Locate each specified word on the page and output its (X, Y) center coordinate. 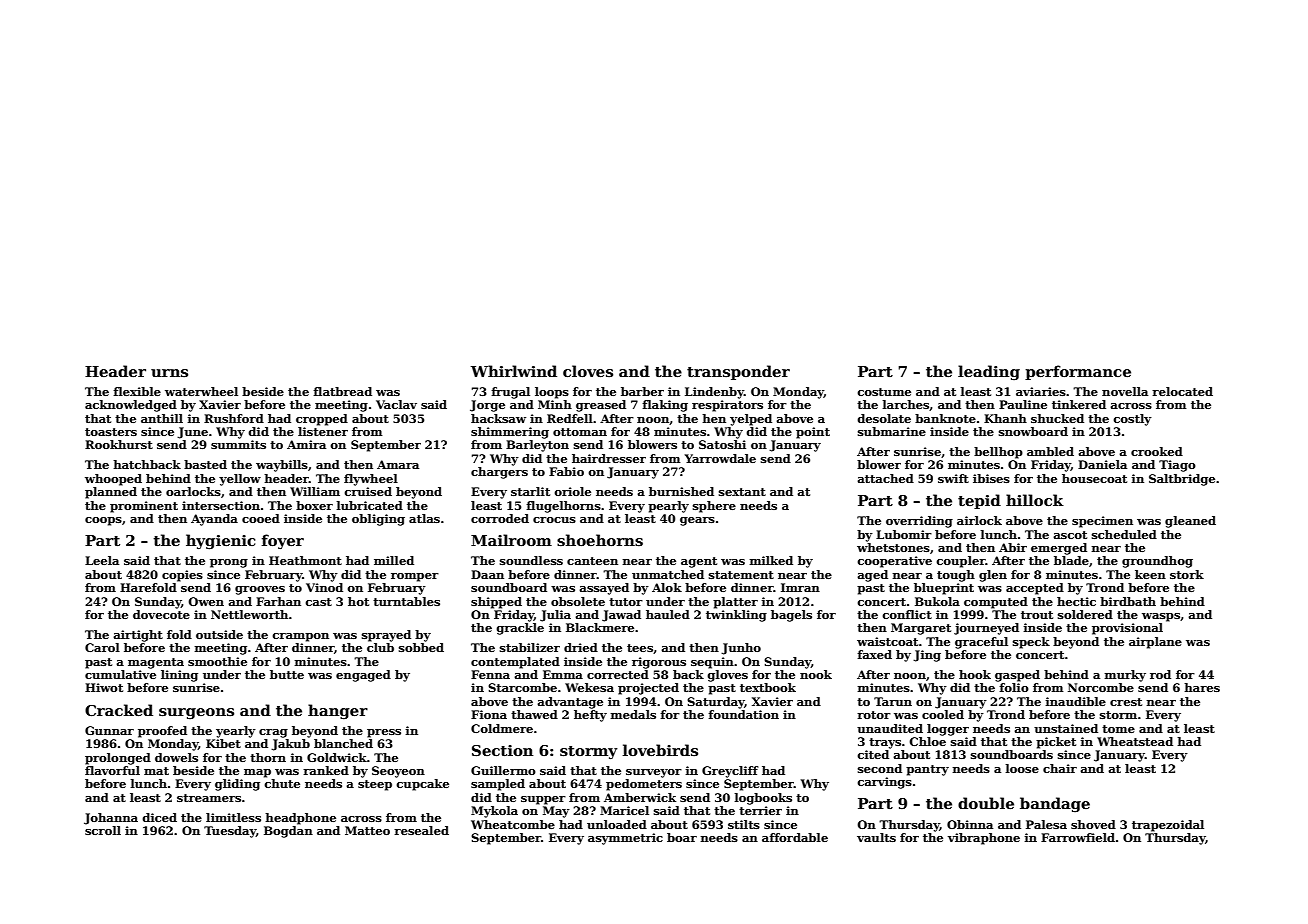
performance (1078, 372)
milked (771, 560)
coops (103, 521)
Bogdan (288, 832)
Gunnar (109, 730)
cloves (588, 371)
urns (169, 373)
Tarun (893, 701)
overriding (919, 522)
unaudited (890, 728)
